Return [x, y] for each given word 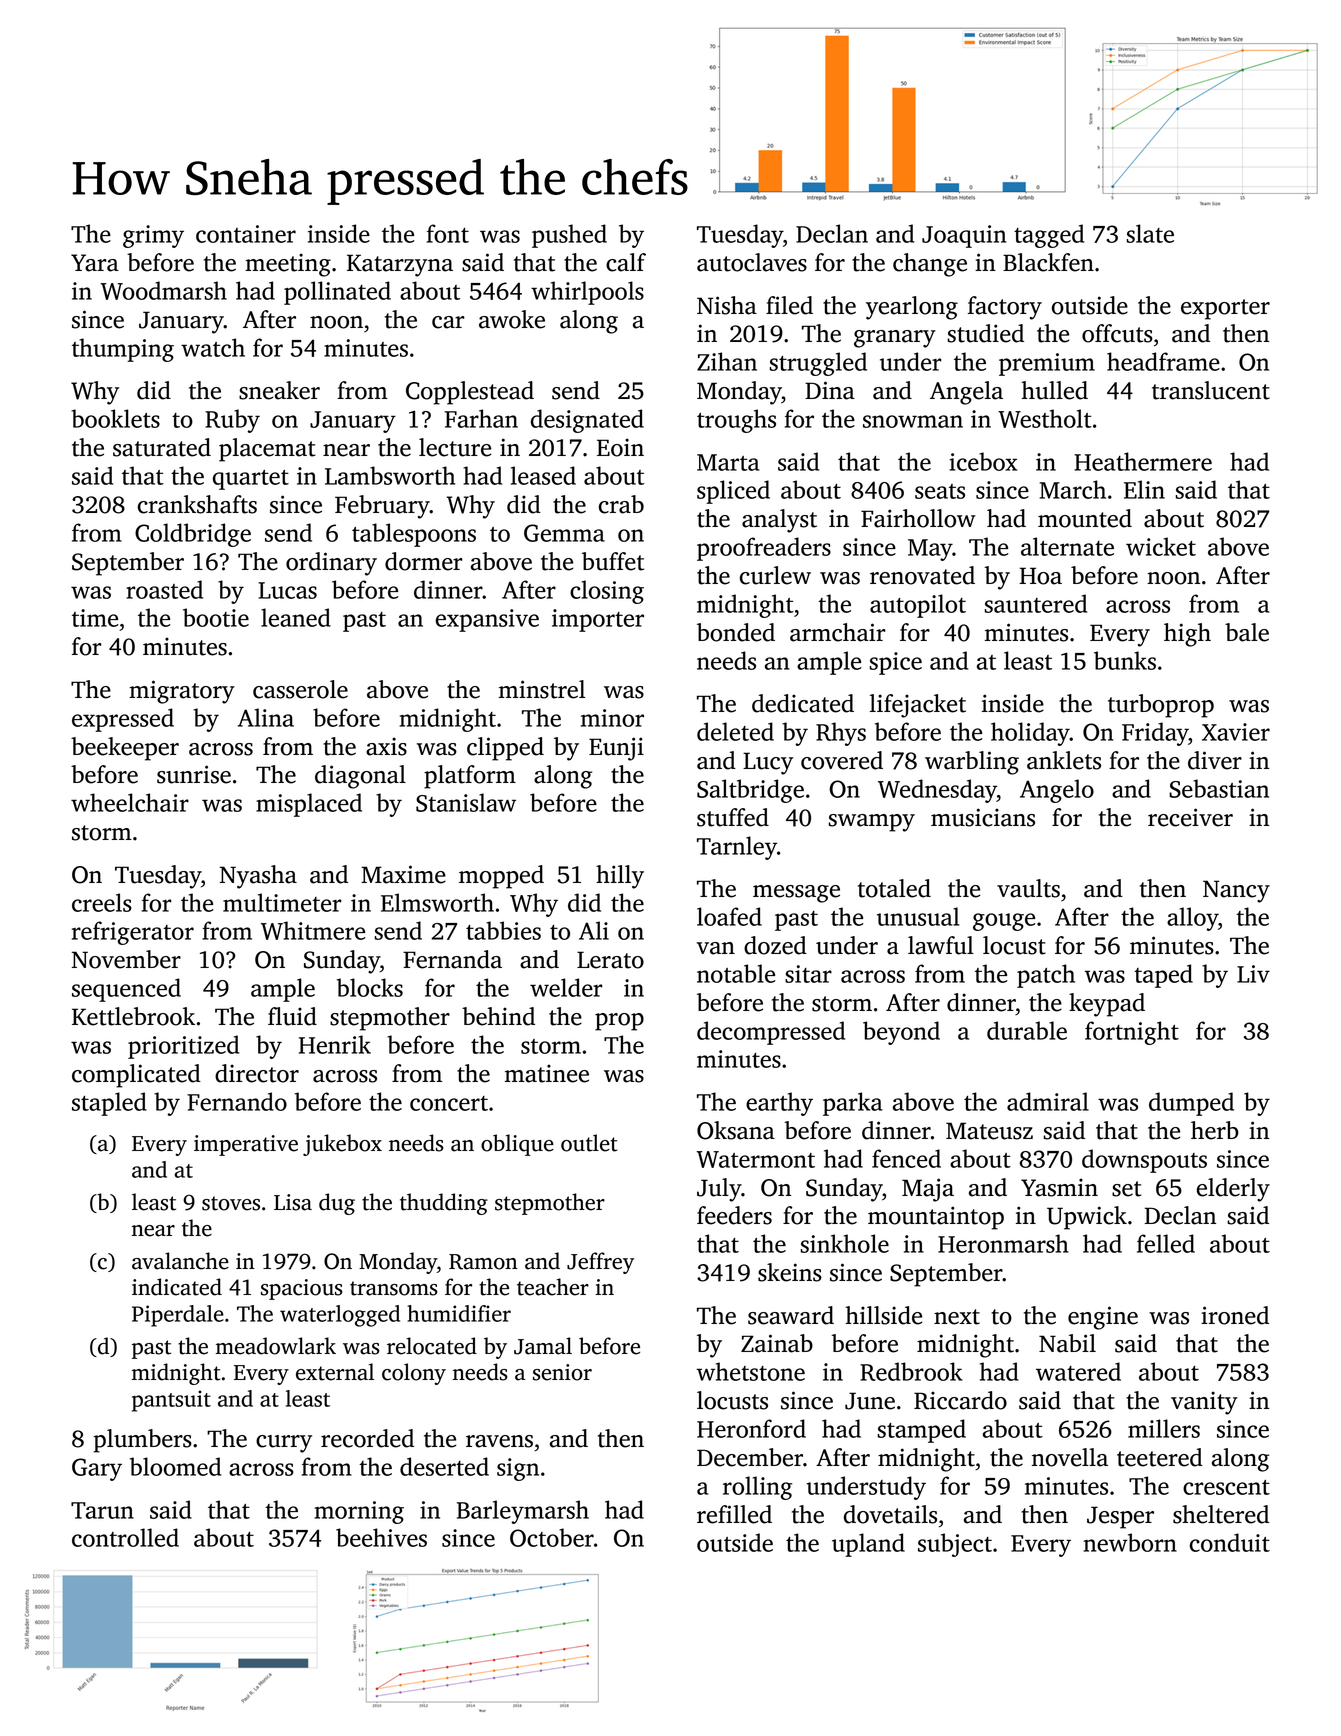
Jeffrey [600, 1263]
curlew [775, 575]
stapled [109, 1104]
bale [1247, 632]
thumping [123, 350]
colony [414, 1374]
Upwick [1087, 1218]
